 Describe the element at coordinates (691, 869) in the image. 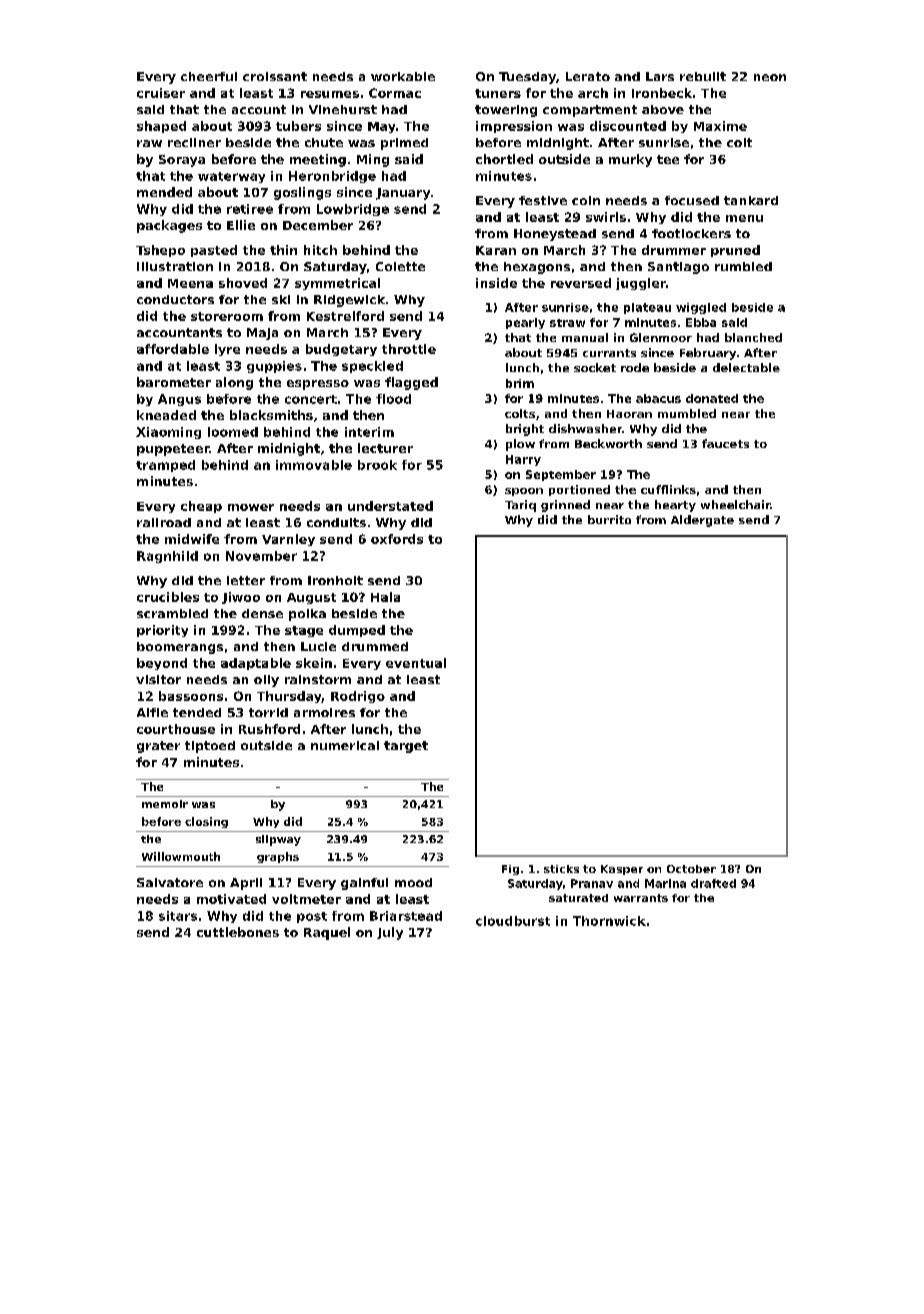

I see `October` at that location.
